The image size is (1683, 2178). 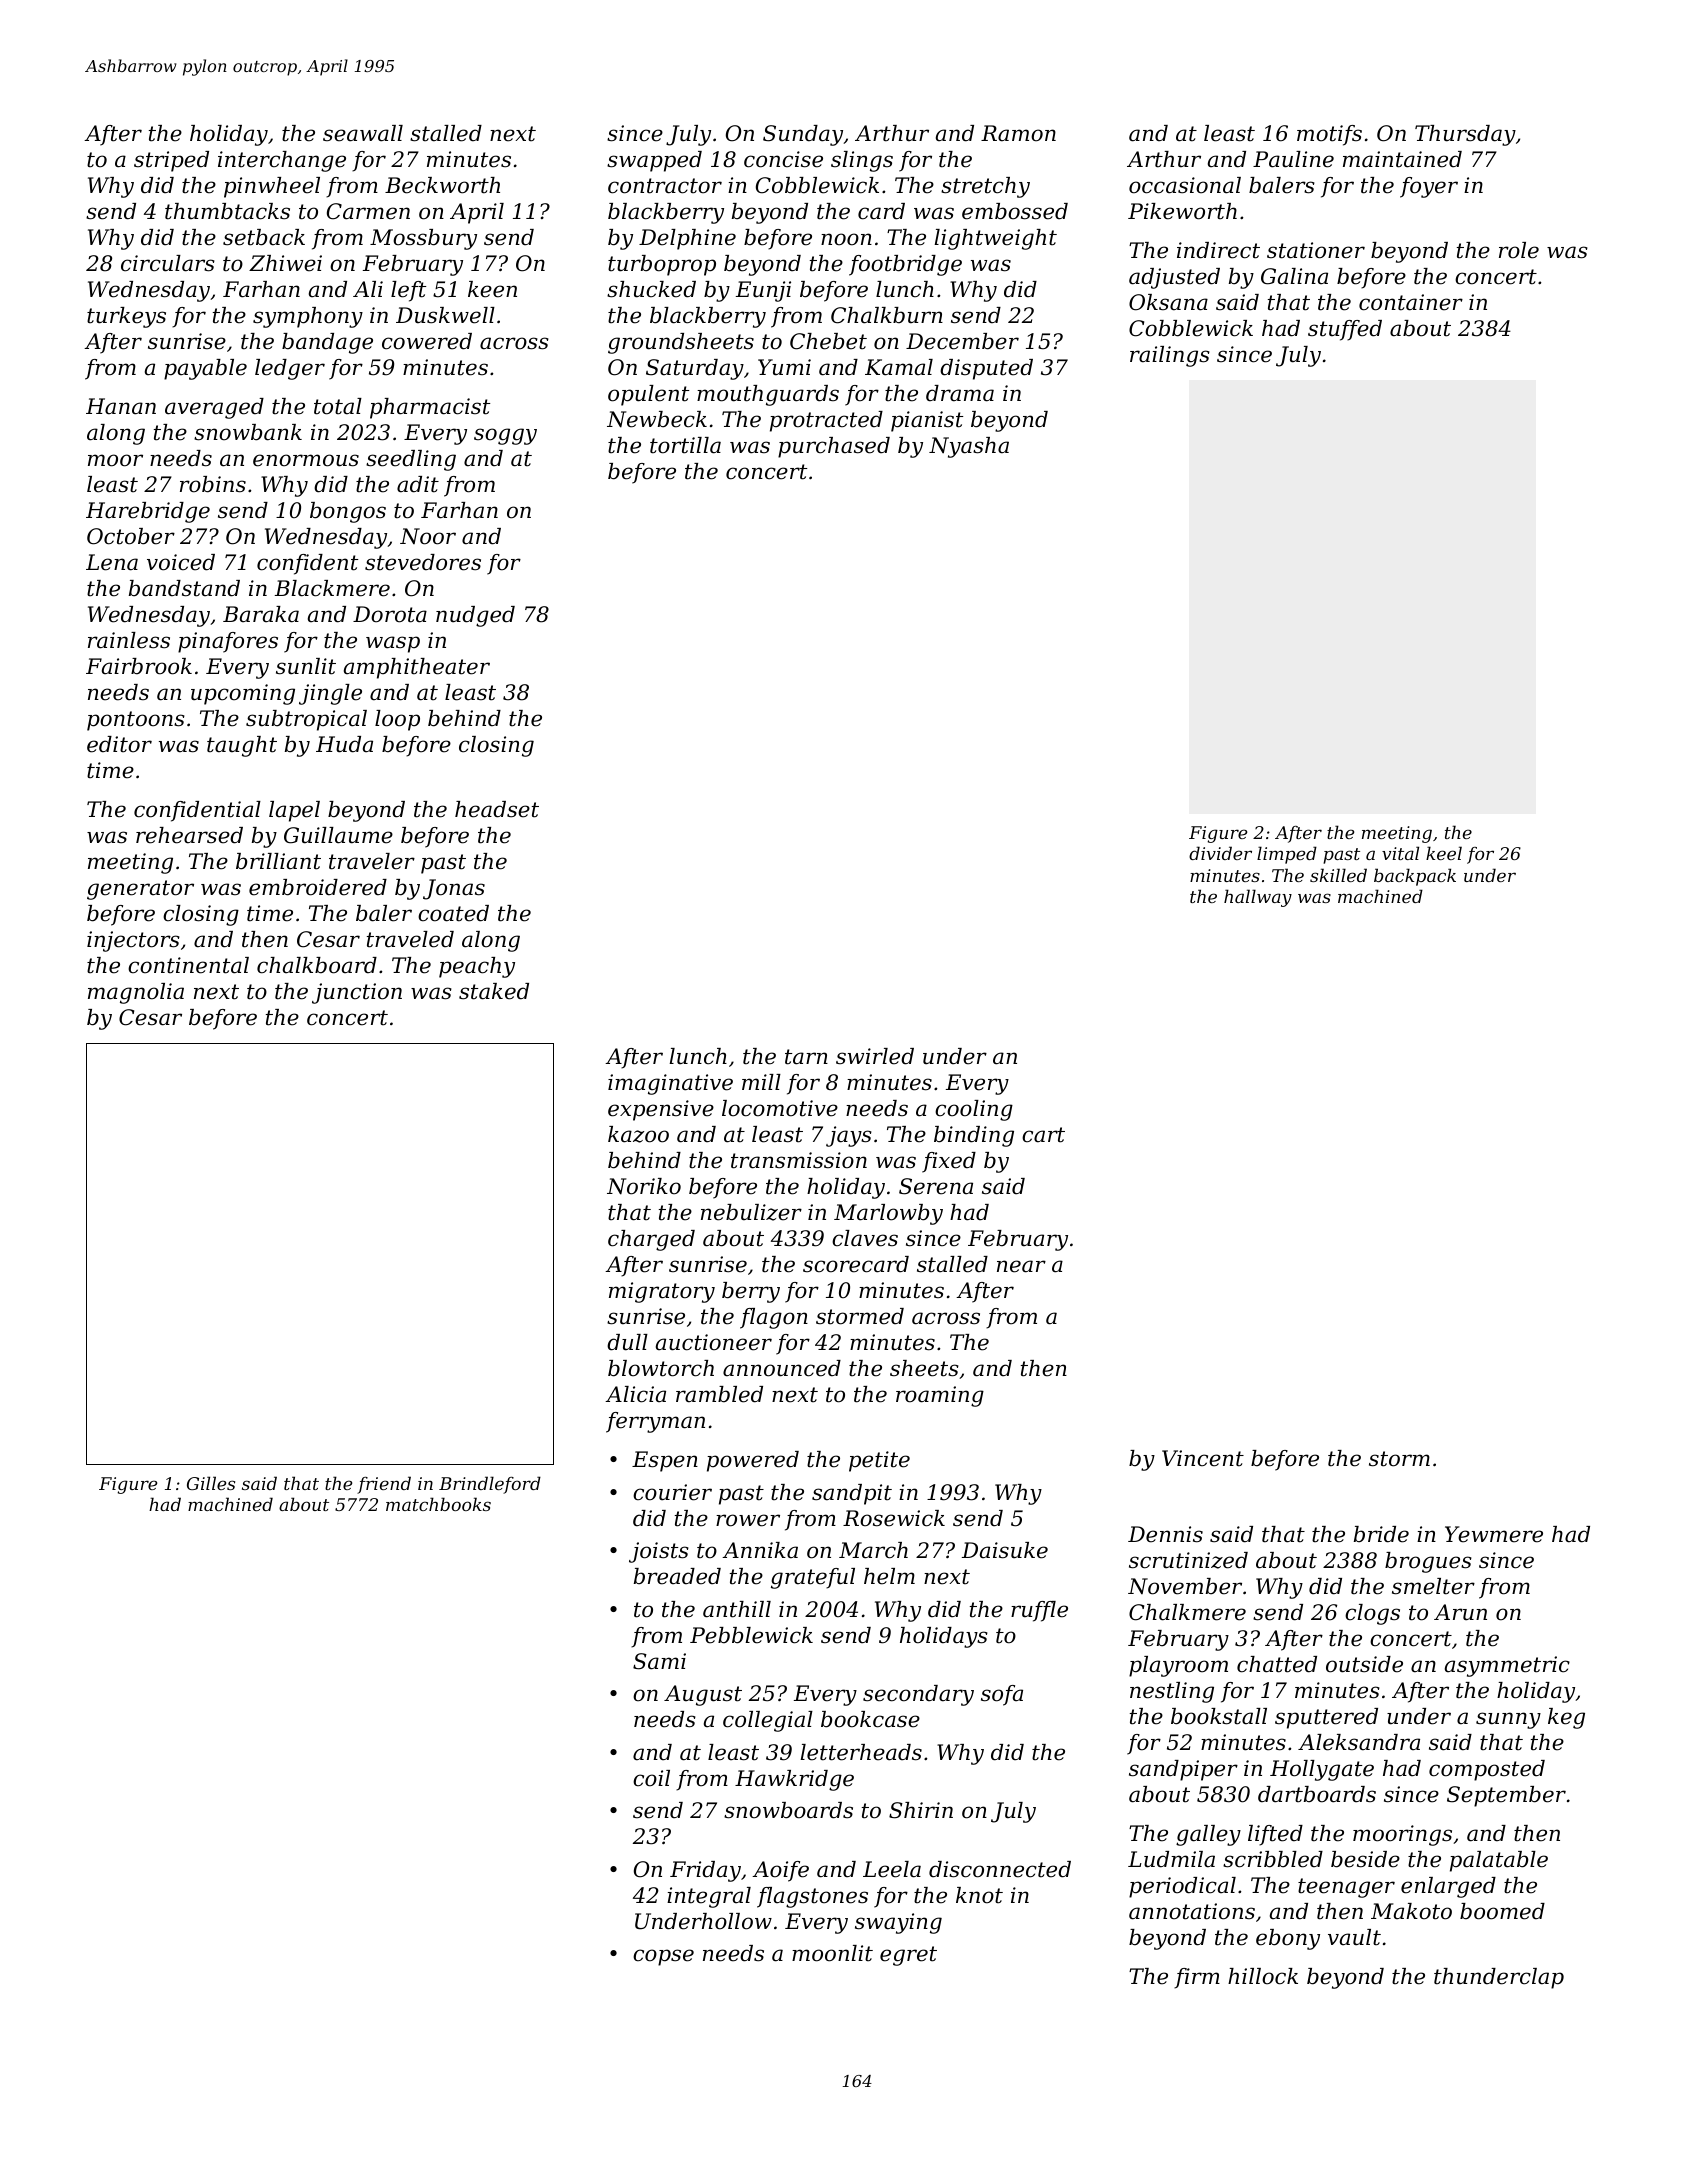 I want to click on Baraka, so click(x=261, y=614).
